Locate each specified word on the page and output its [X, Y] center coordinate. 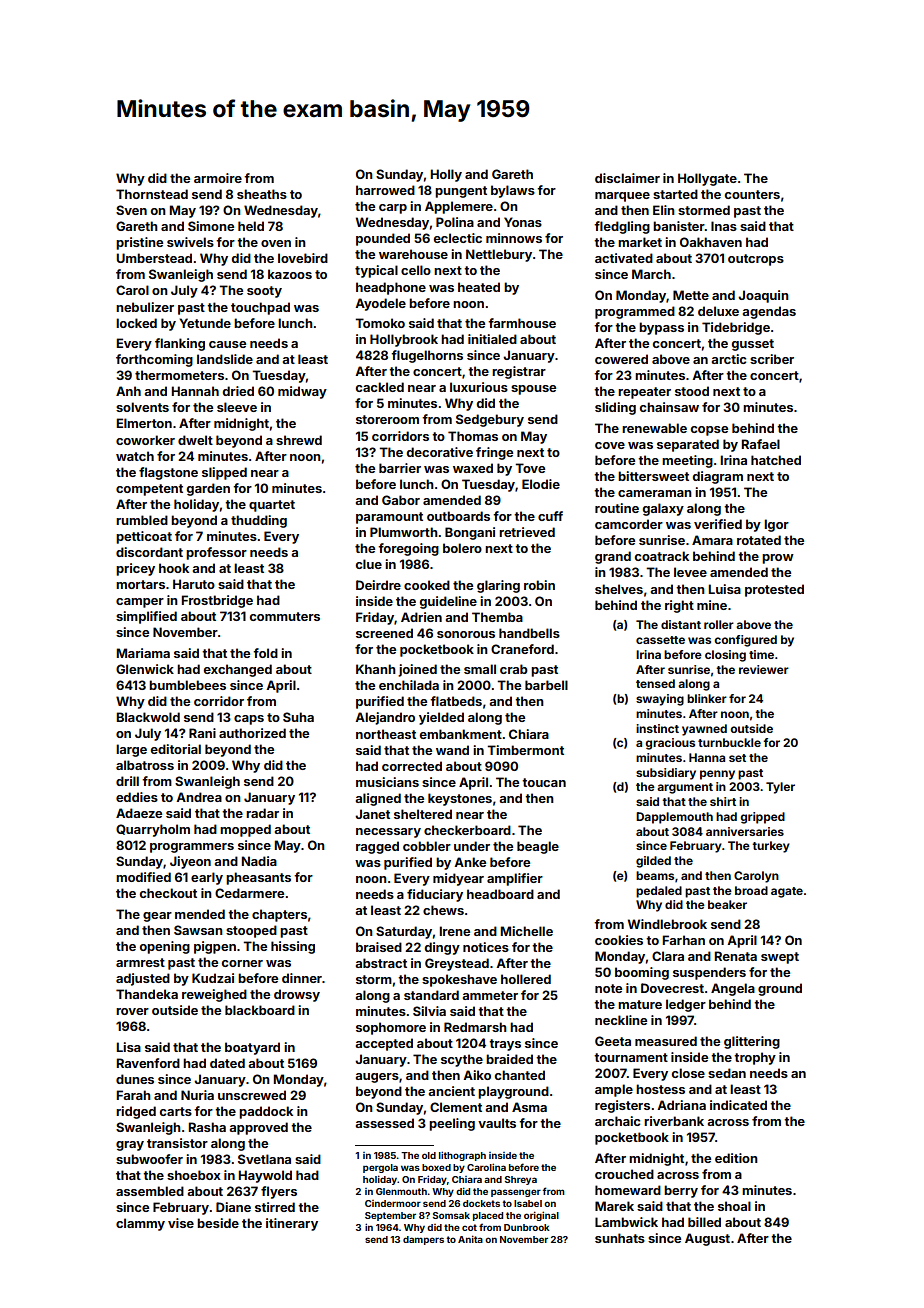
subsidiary [666, 774]
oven [276, 243]
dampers [423, 1240]
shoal [734, 1206]
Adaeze [139, 813]
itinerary [292, 1224]
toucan [544, 782]
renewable [654, 428]
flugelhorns [427, 356]
